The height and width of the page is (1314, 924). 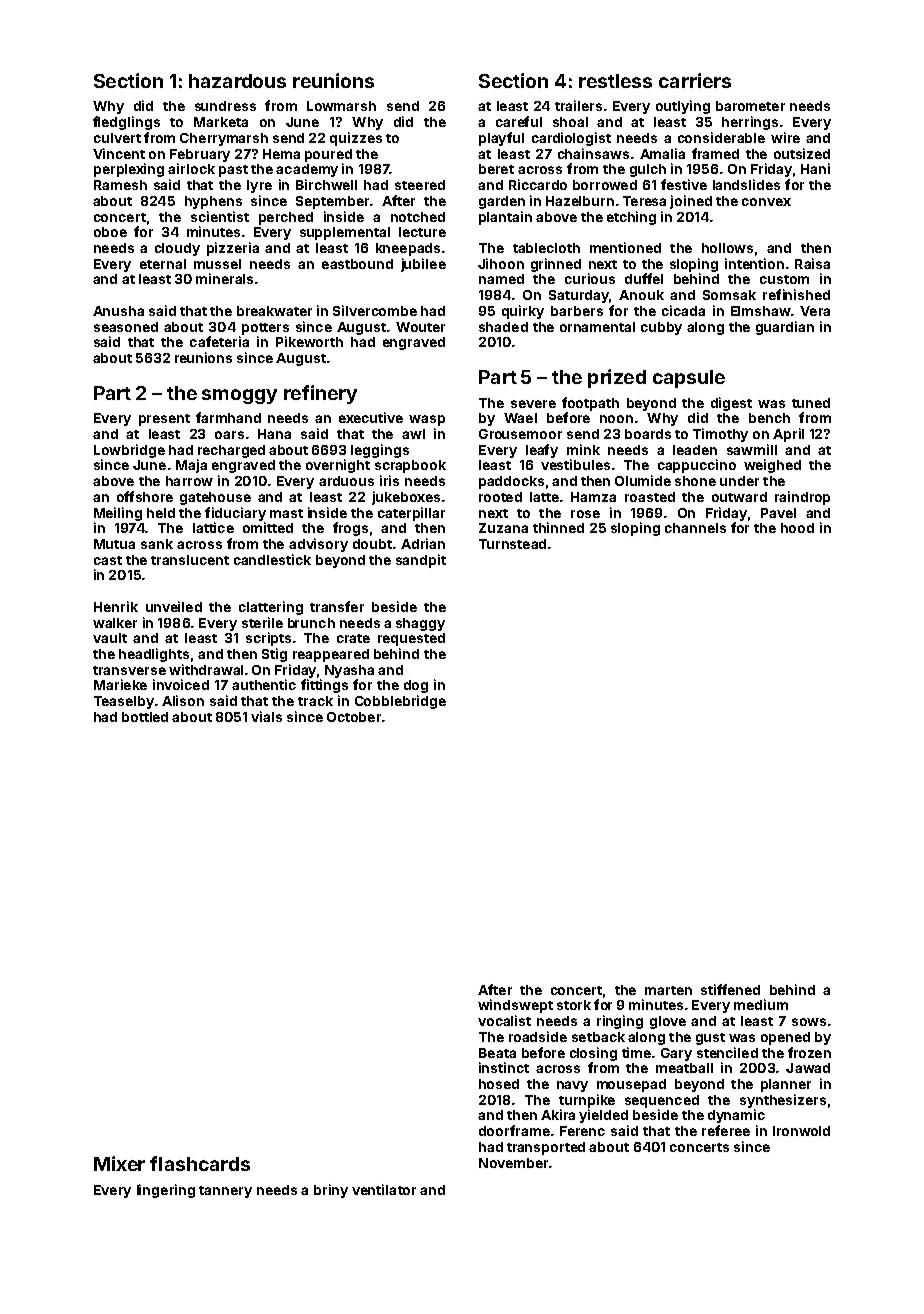 I want to click on channels, so click(x=695, y=528).
